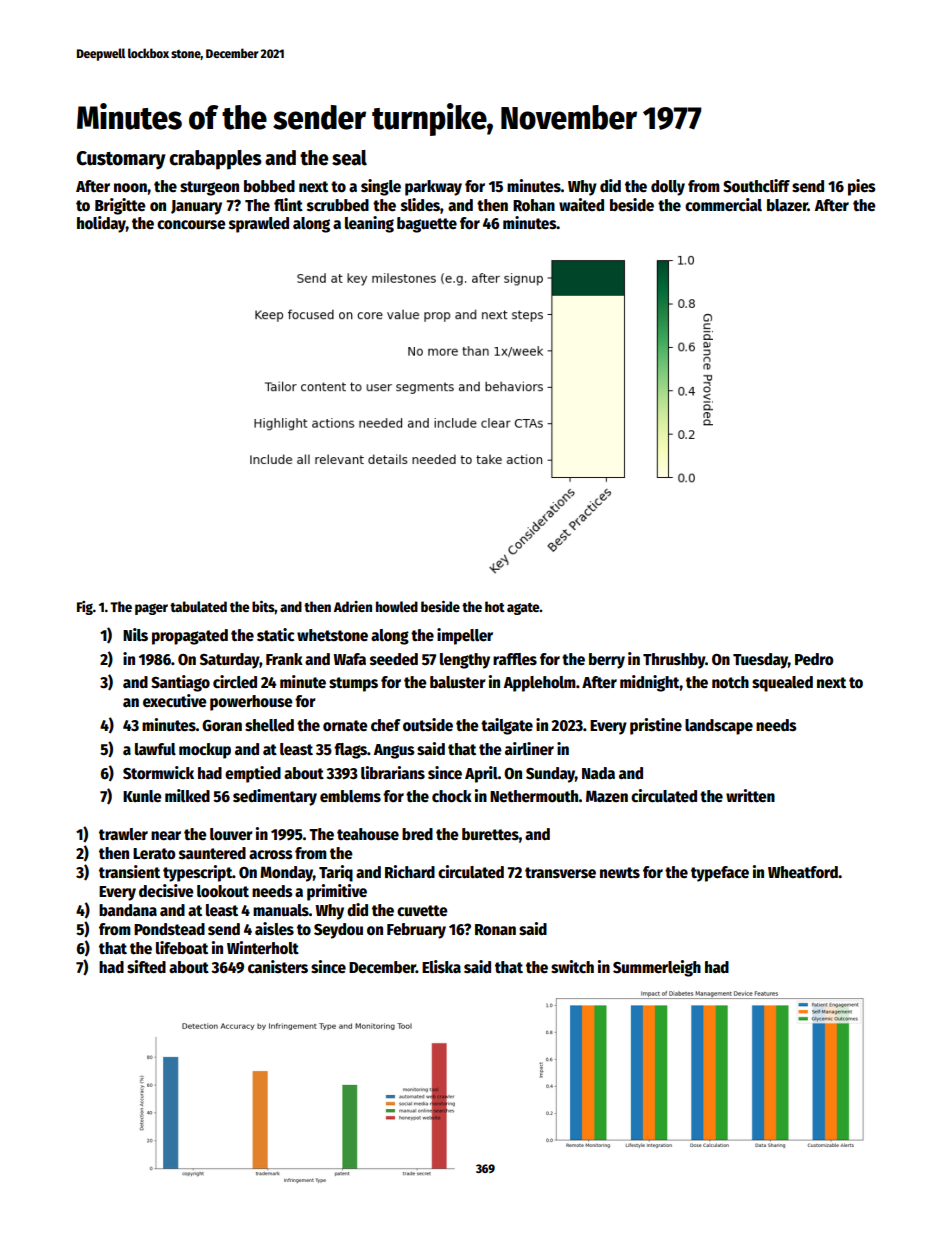 Image resolution: width=952 pixels, height=1233 pixels. I want to click on pies, so click(862, 187).
